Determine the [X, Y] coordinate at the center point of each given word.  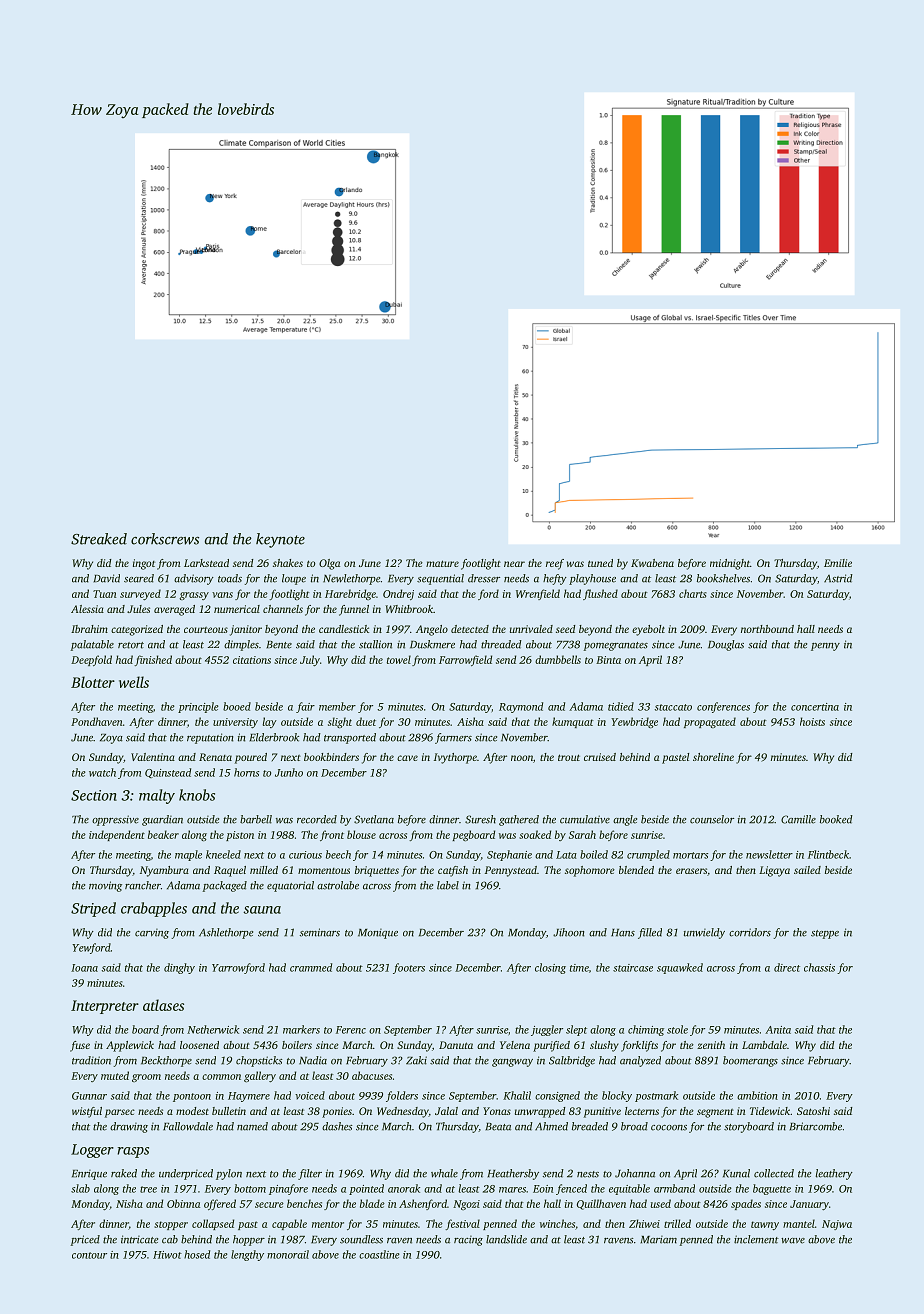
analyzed [640, 1061]
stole [677, 1029]
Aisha [470, 721]
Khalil [517, 1095]
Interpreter [105, 1007]
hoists [812, 721]
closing [550, 968]
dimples [241, 645]
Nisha [129, 1203]
